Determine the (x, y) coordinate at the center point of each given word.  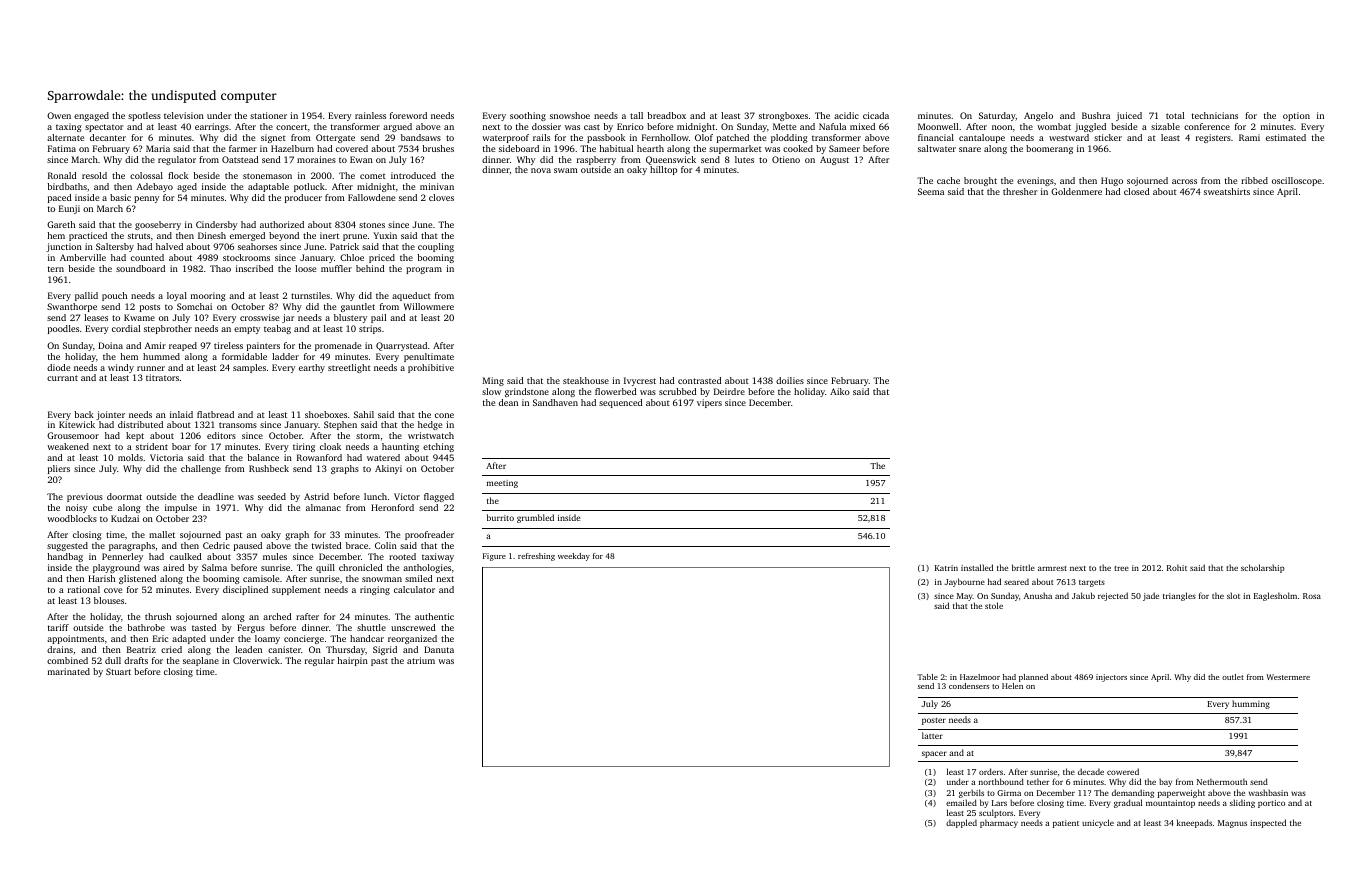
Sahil (364, 414)
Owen (59, 115)
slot (1233, 595)
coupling (436, 247)
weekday (574, 557)
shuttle (371, 627)
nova (541, 170)
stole (994, 605)
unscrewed (413, 627)
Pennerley (122, 557)
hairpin (353, 661)
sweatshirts (1227, 191)
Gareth (61, 224)
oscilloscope (1297, 181)
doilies (790, 380)
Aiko (840, 391)
